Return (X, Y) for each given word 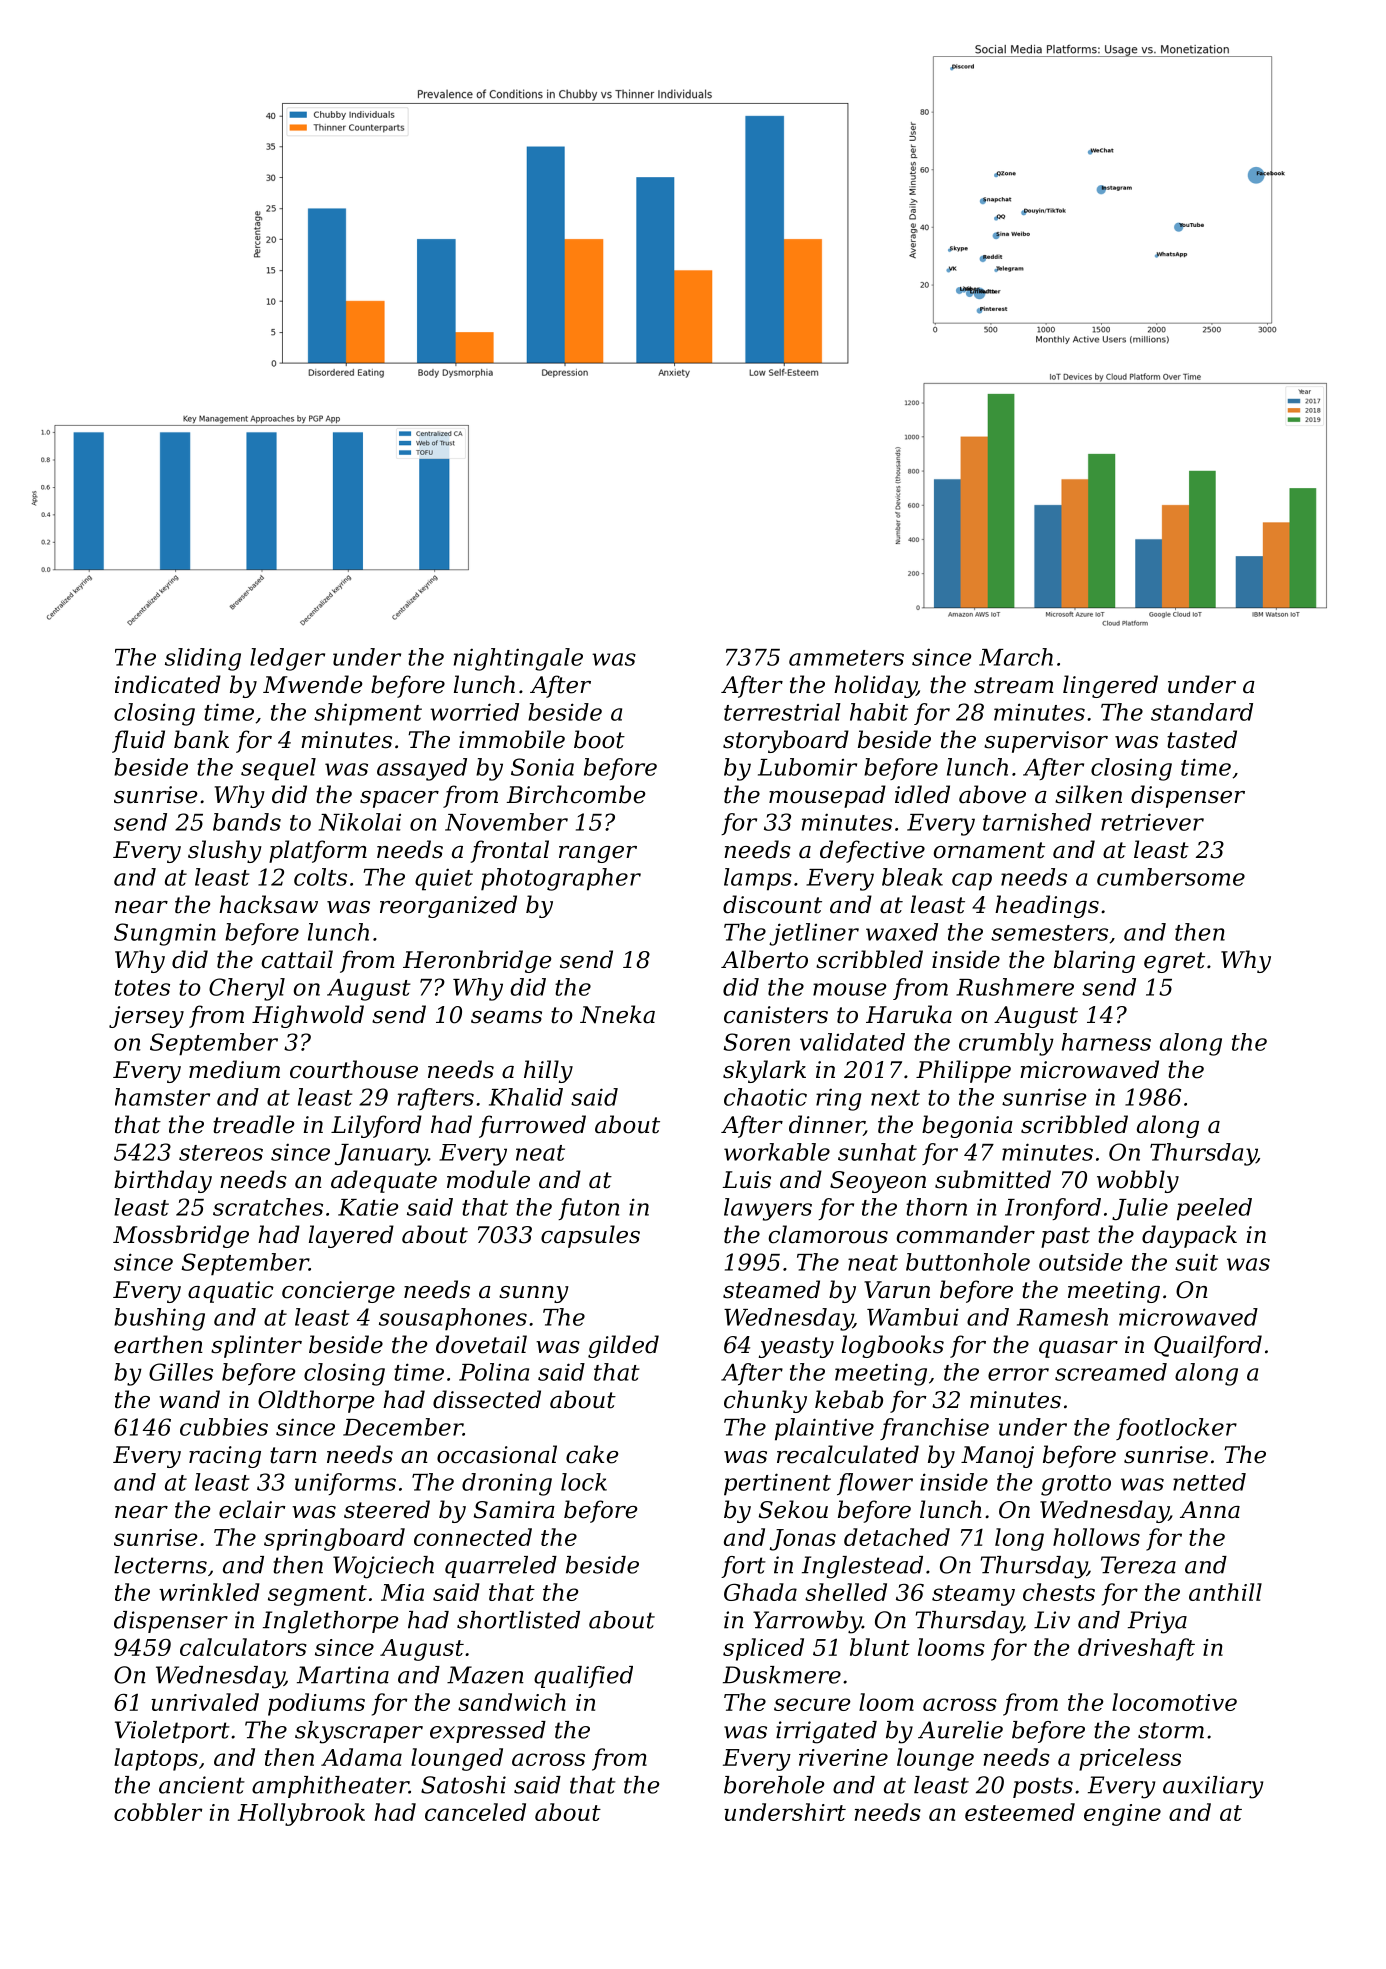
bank (201, 739)
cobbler (158, 1812)
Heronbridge (477, 961)
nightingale (518, 659)
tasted (1202, 739)
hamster (162, 1097)
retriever (1152, 822)
